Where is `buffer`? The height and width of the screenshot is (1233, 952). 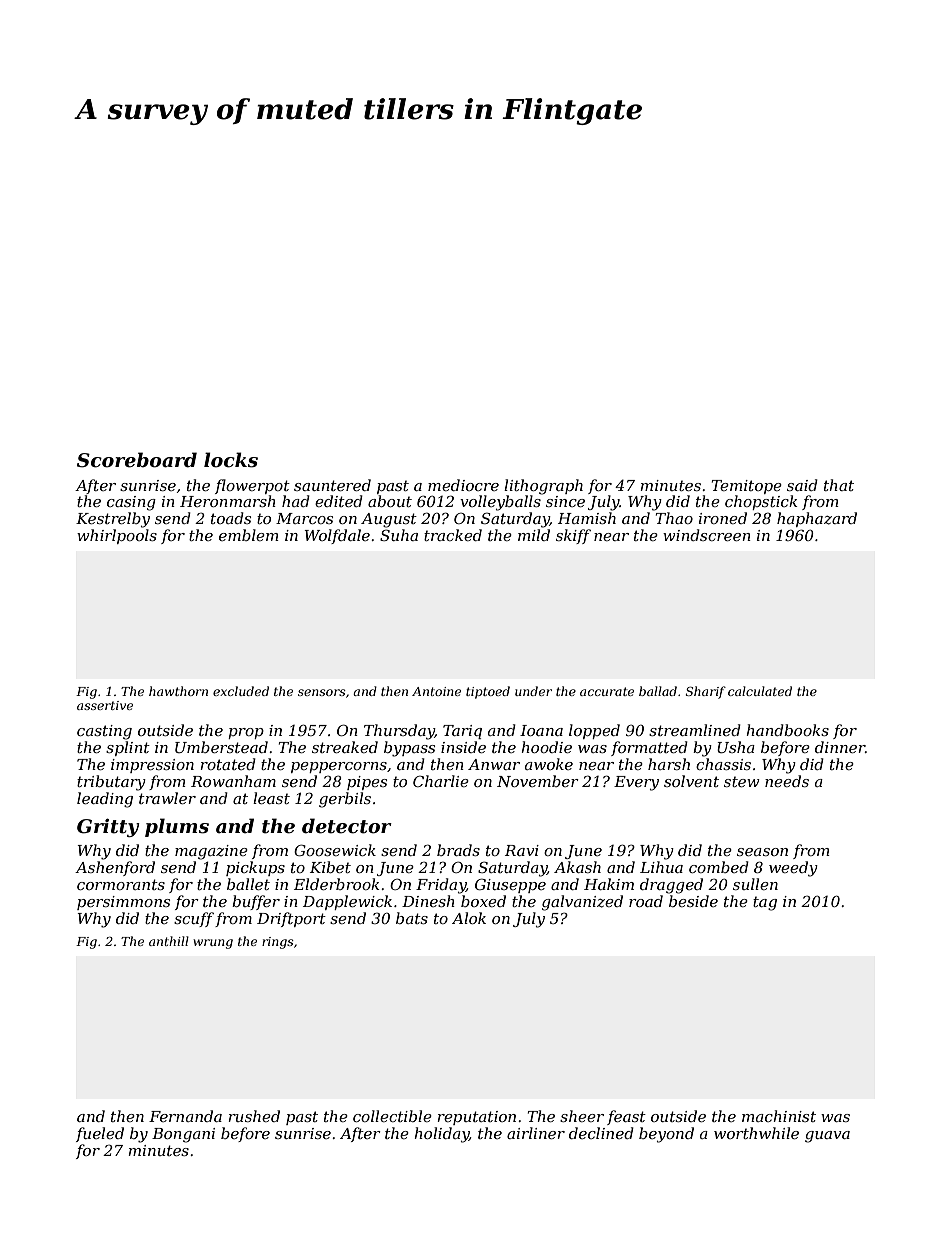 buffer is located at coordinates (256, 902).
